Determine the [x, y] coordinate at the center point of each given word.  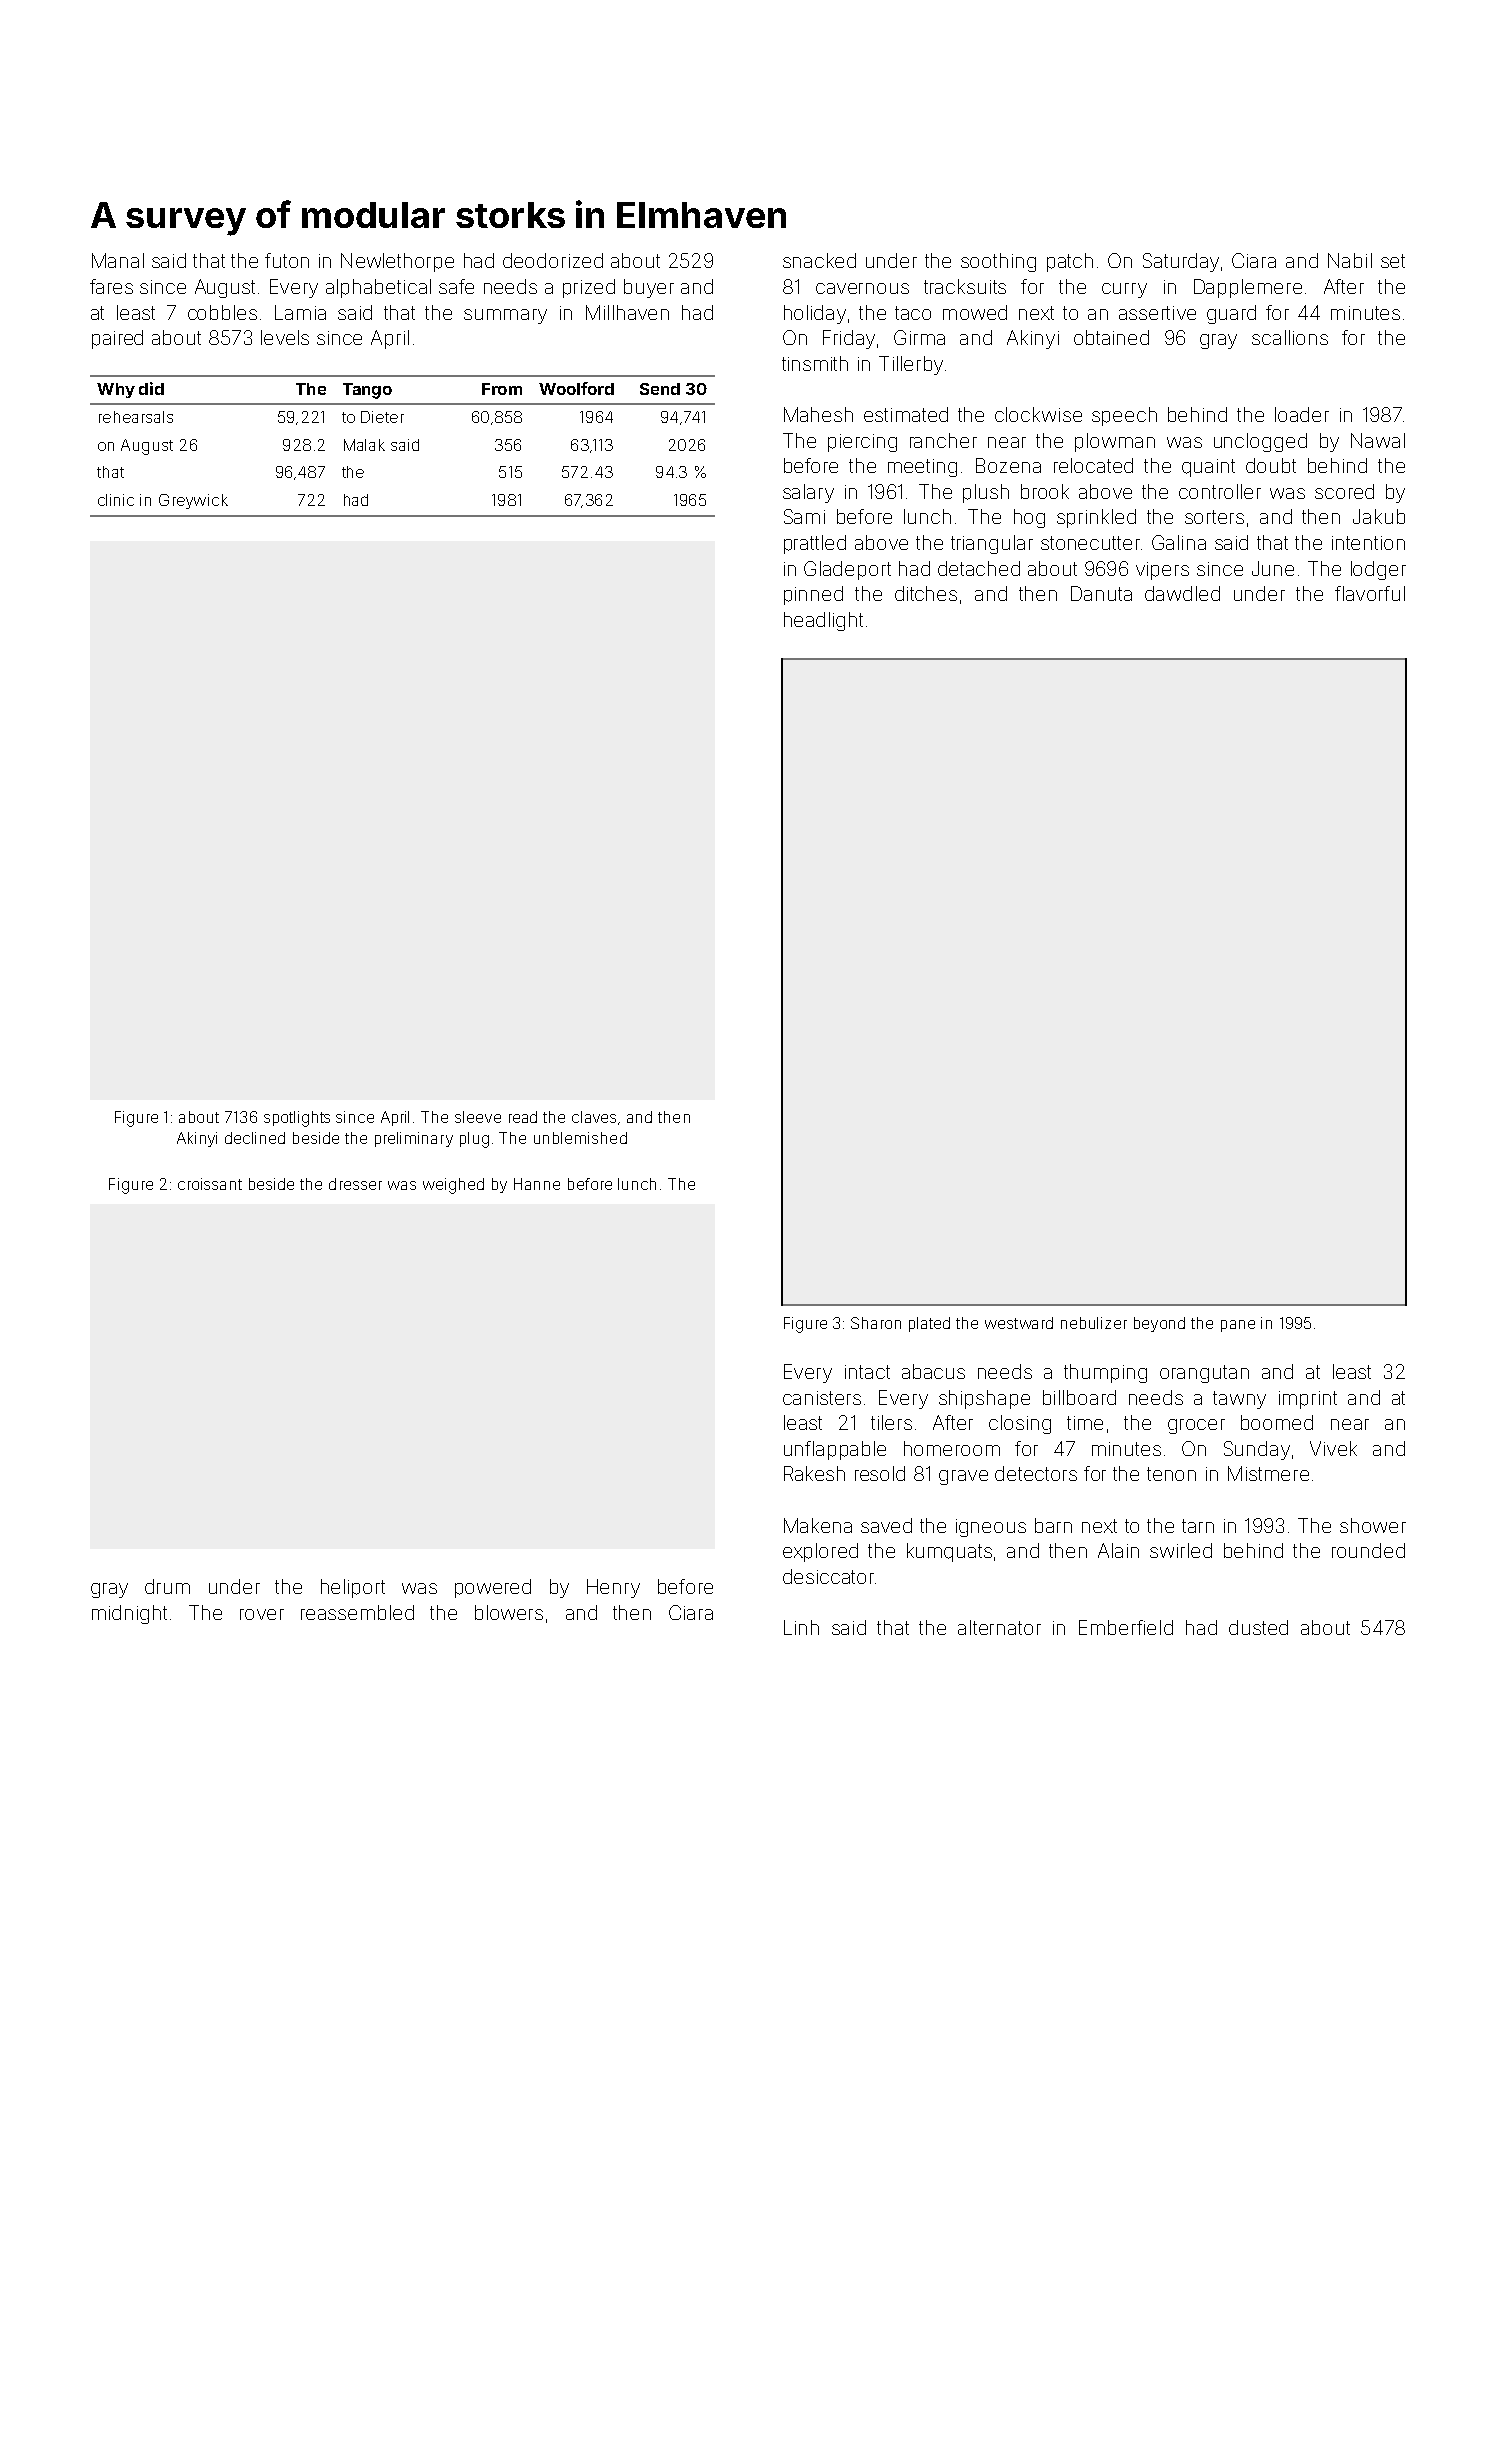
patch [1070, 262]
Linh [801, 1627]
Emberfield [1126, 1627]
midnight [129, 1614]
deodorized [553, 260]
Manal [118, 260]
